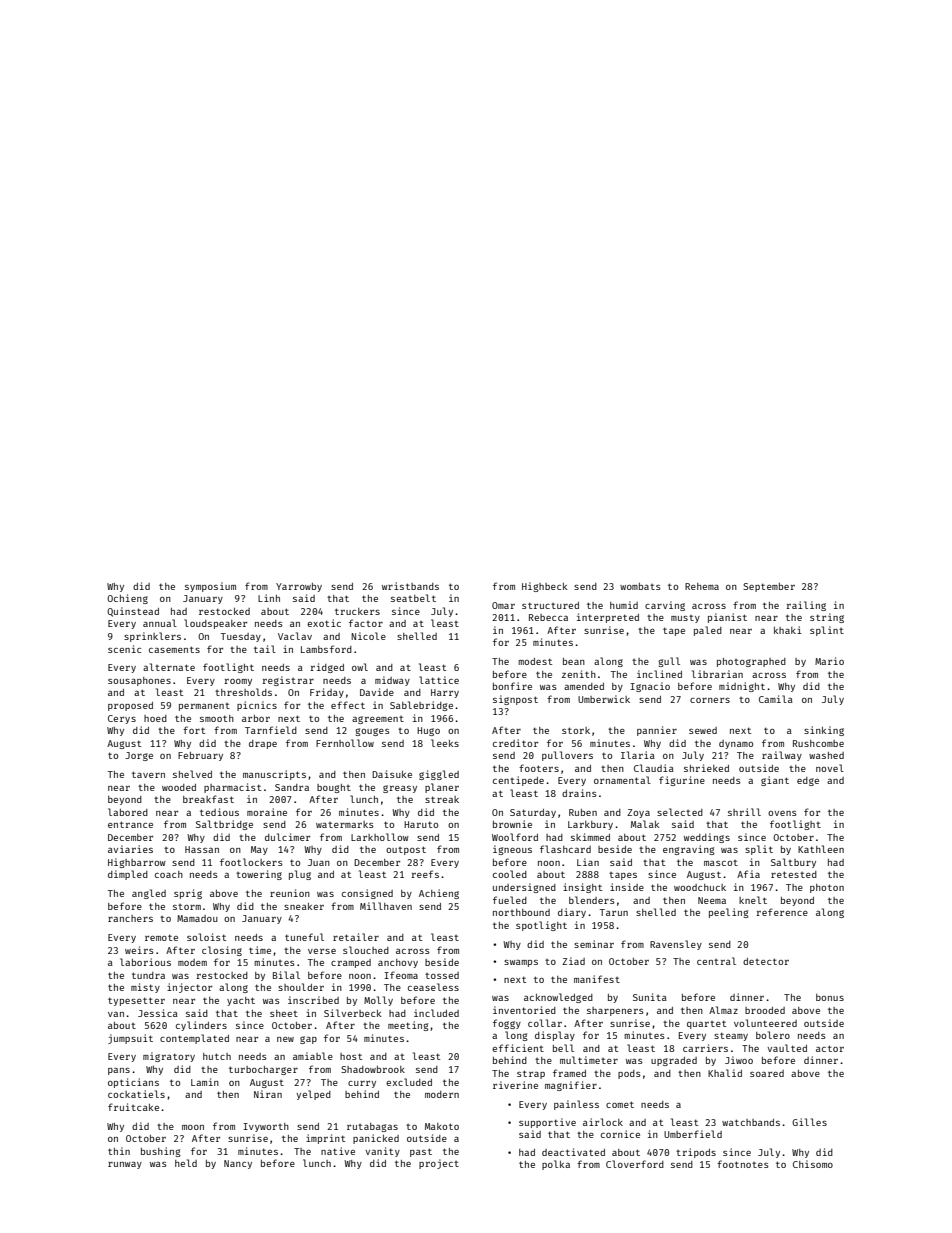 Image resolution: width=952 pixels, height=1233 pixels. I want to click on anchovy, so click(398, 963).
